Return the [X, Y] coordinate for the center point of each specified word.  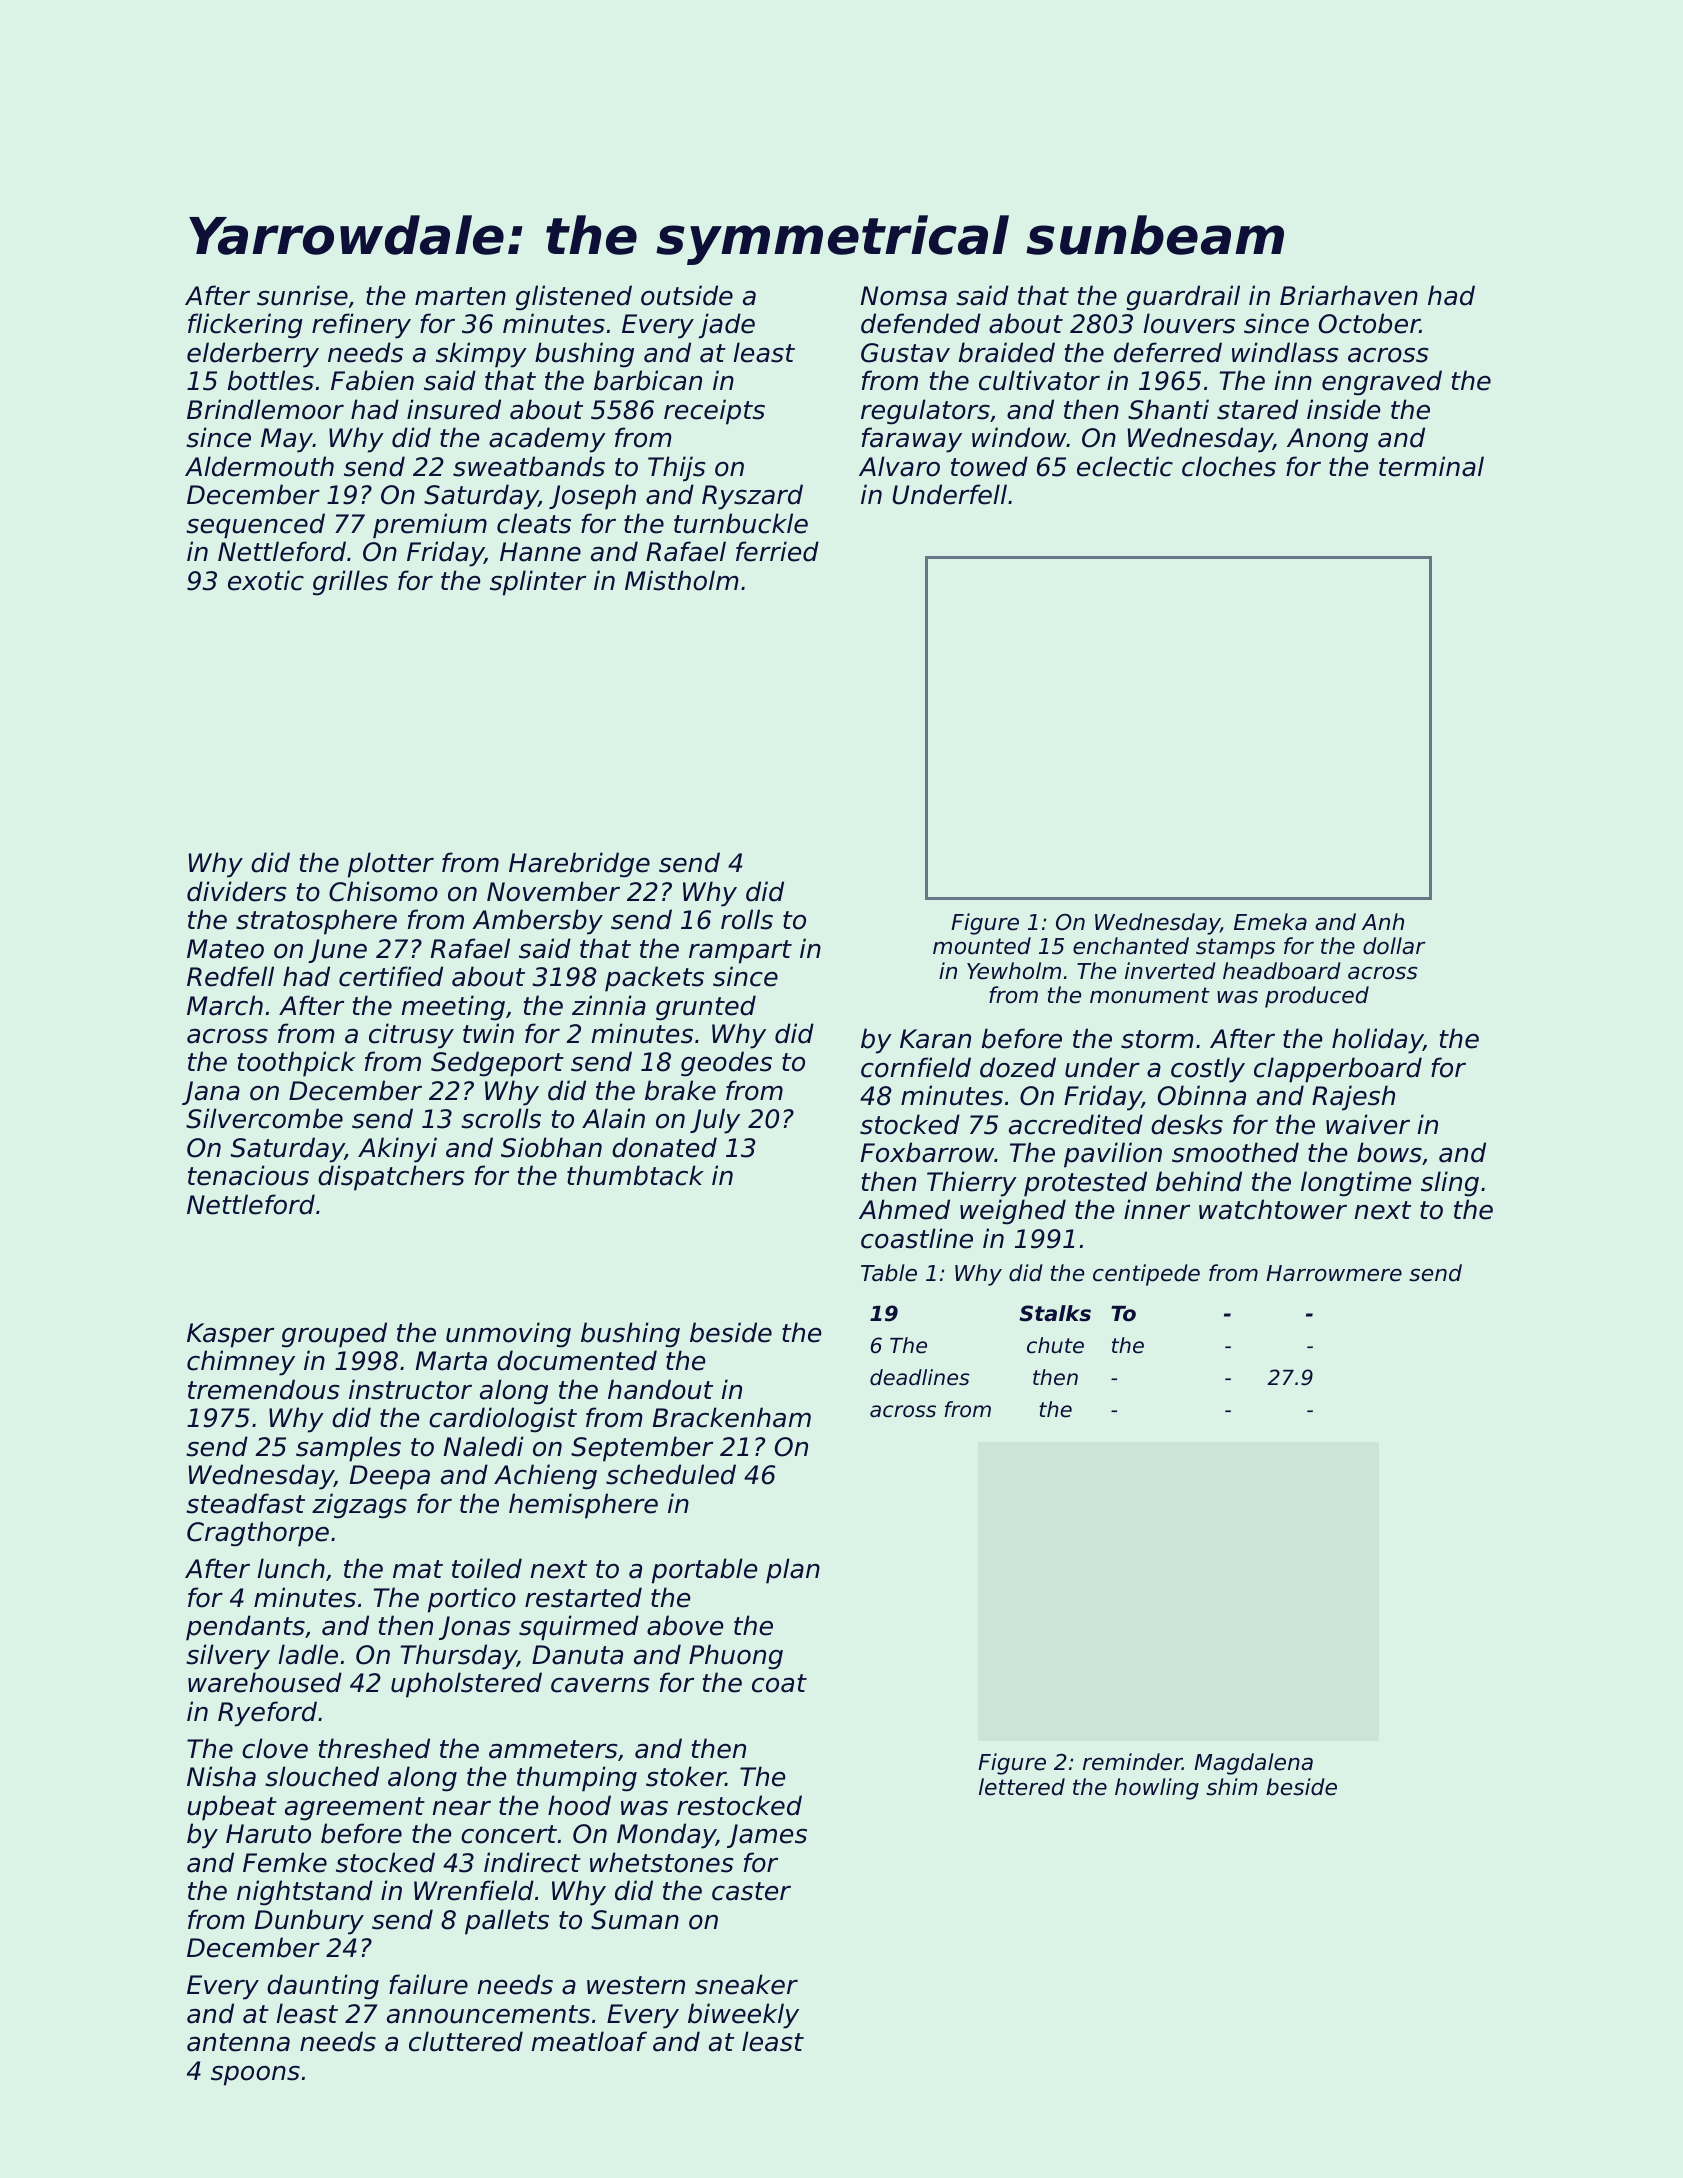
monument [1150, 995]
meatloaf [589, 2041]
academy [547, 440]
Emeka [1270, 922]
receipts [714, 412]
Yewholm [1014, 971]
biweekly [743, 2016]
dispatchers [391, 1178]
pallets [507, 1922]
